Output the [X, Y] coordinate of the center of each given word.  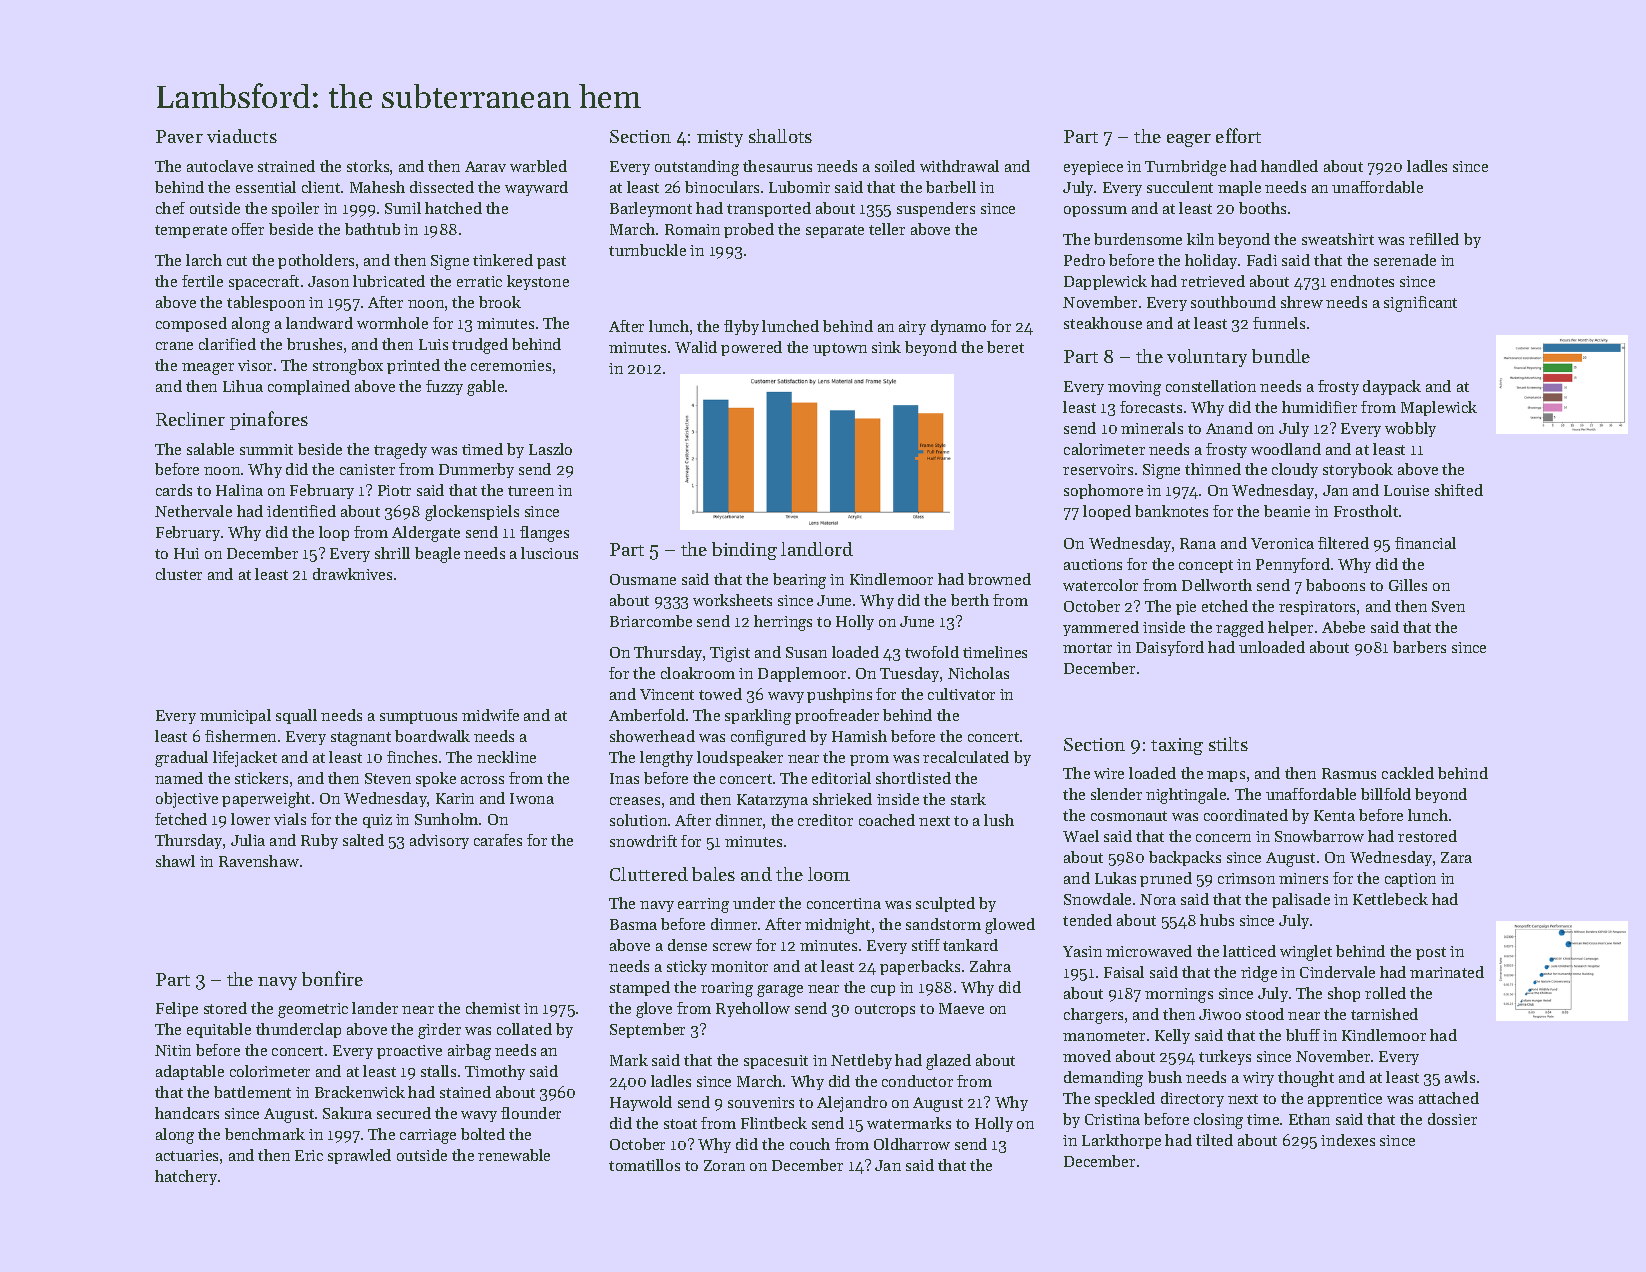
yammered [1101, 628]
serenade [1405, 260]
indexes [1348, 1140]
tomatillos [644, 1165]
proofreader [837, 716]
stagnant [361, 739]
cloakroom [698, 673]
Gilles [1408, 585]
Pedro [1084, 260]
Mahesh [377, 187]
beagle [437, 555]
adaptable [190, 1072]
